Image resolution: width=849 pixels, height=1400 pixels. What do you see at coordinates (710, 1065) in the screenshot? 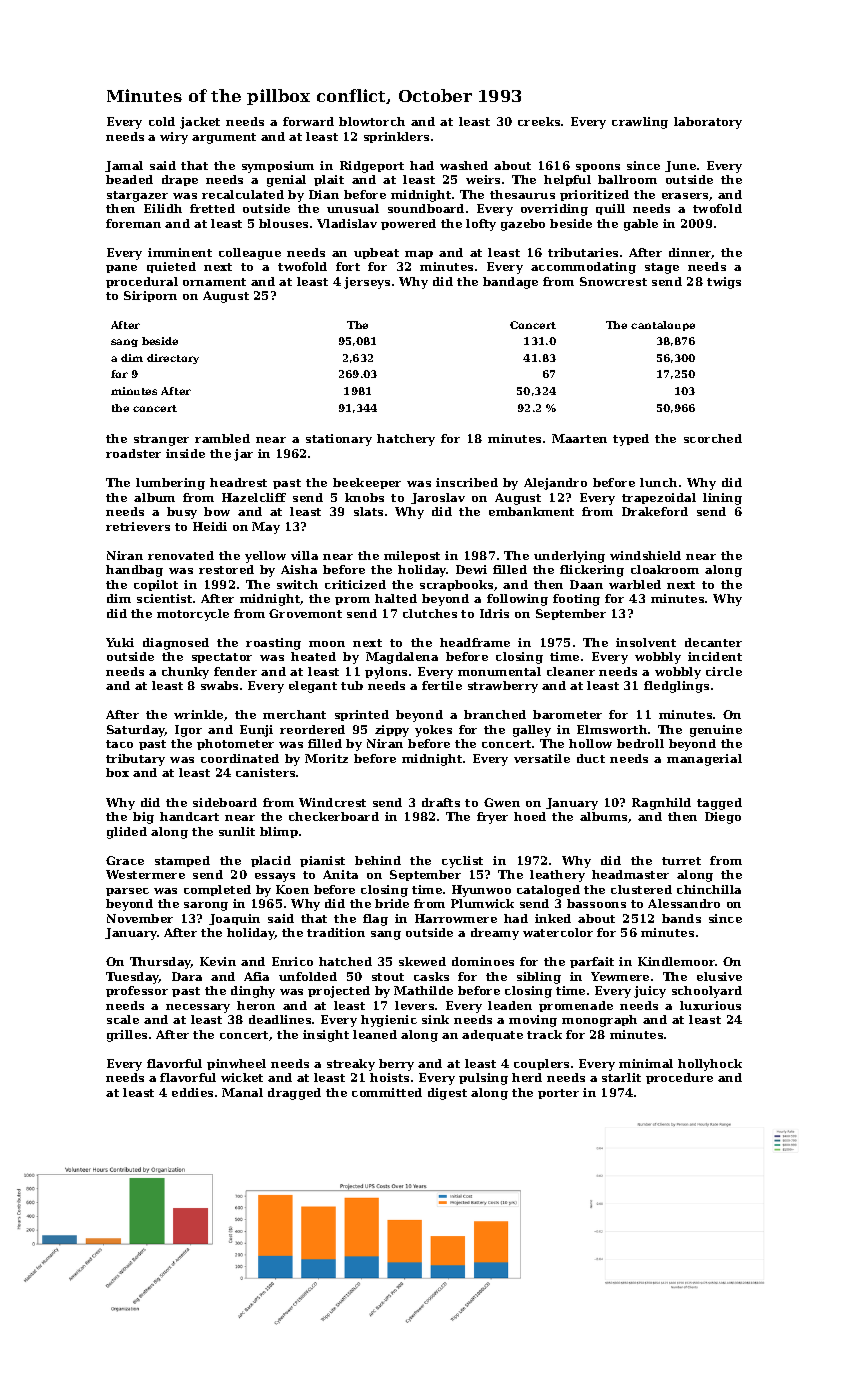
I see `hollyhock` at bounding box center [710, 1065].
